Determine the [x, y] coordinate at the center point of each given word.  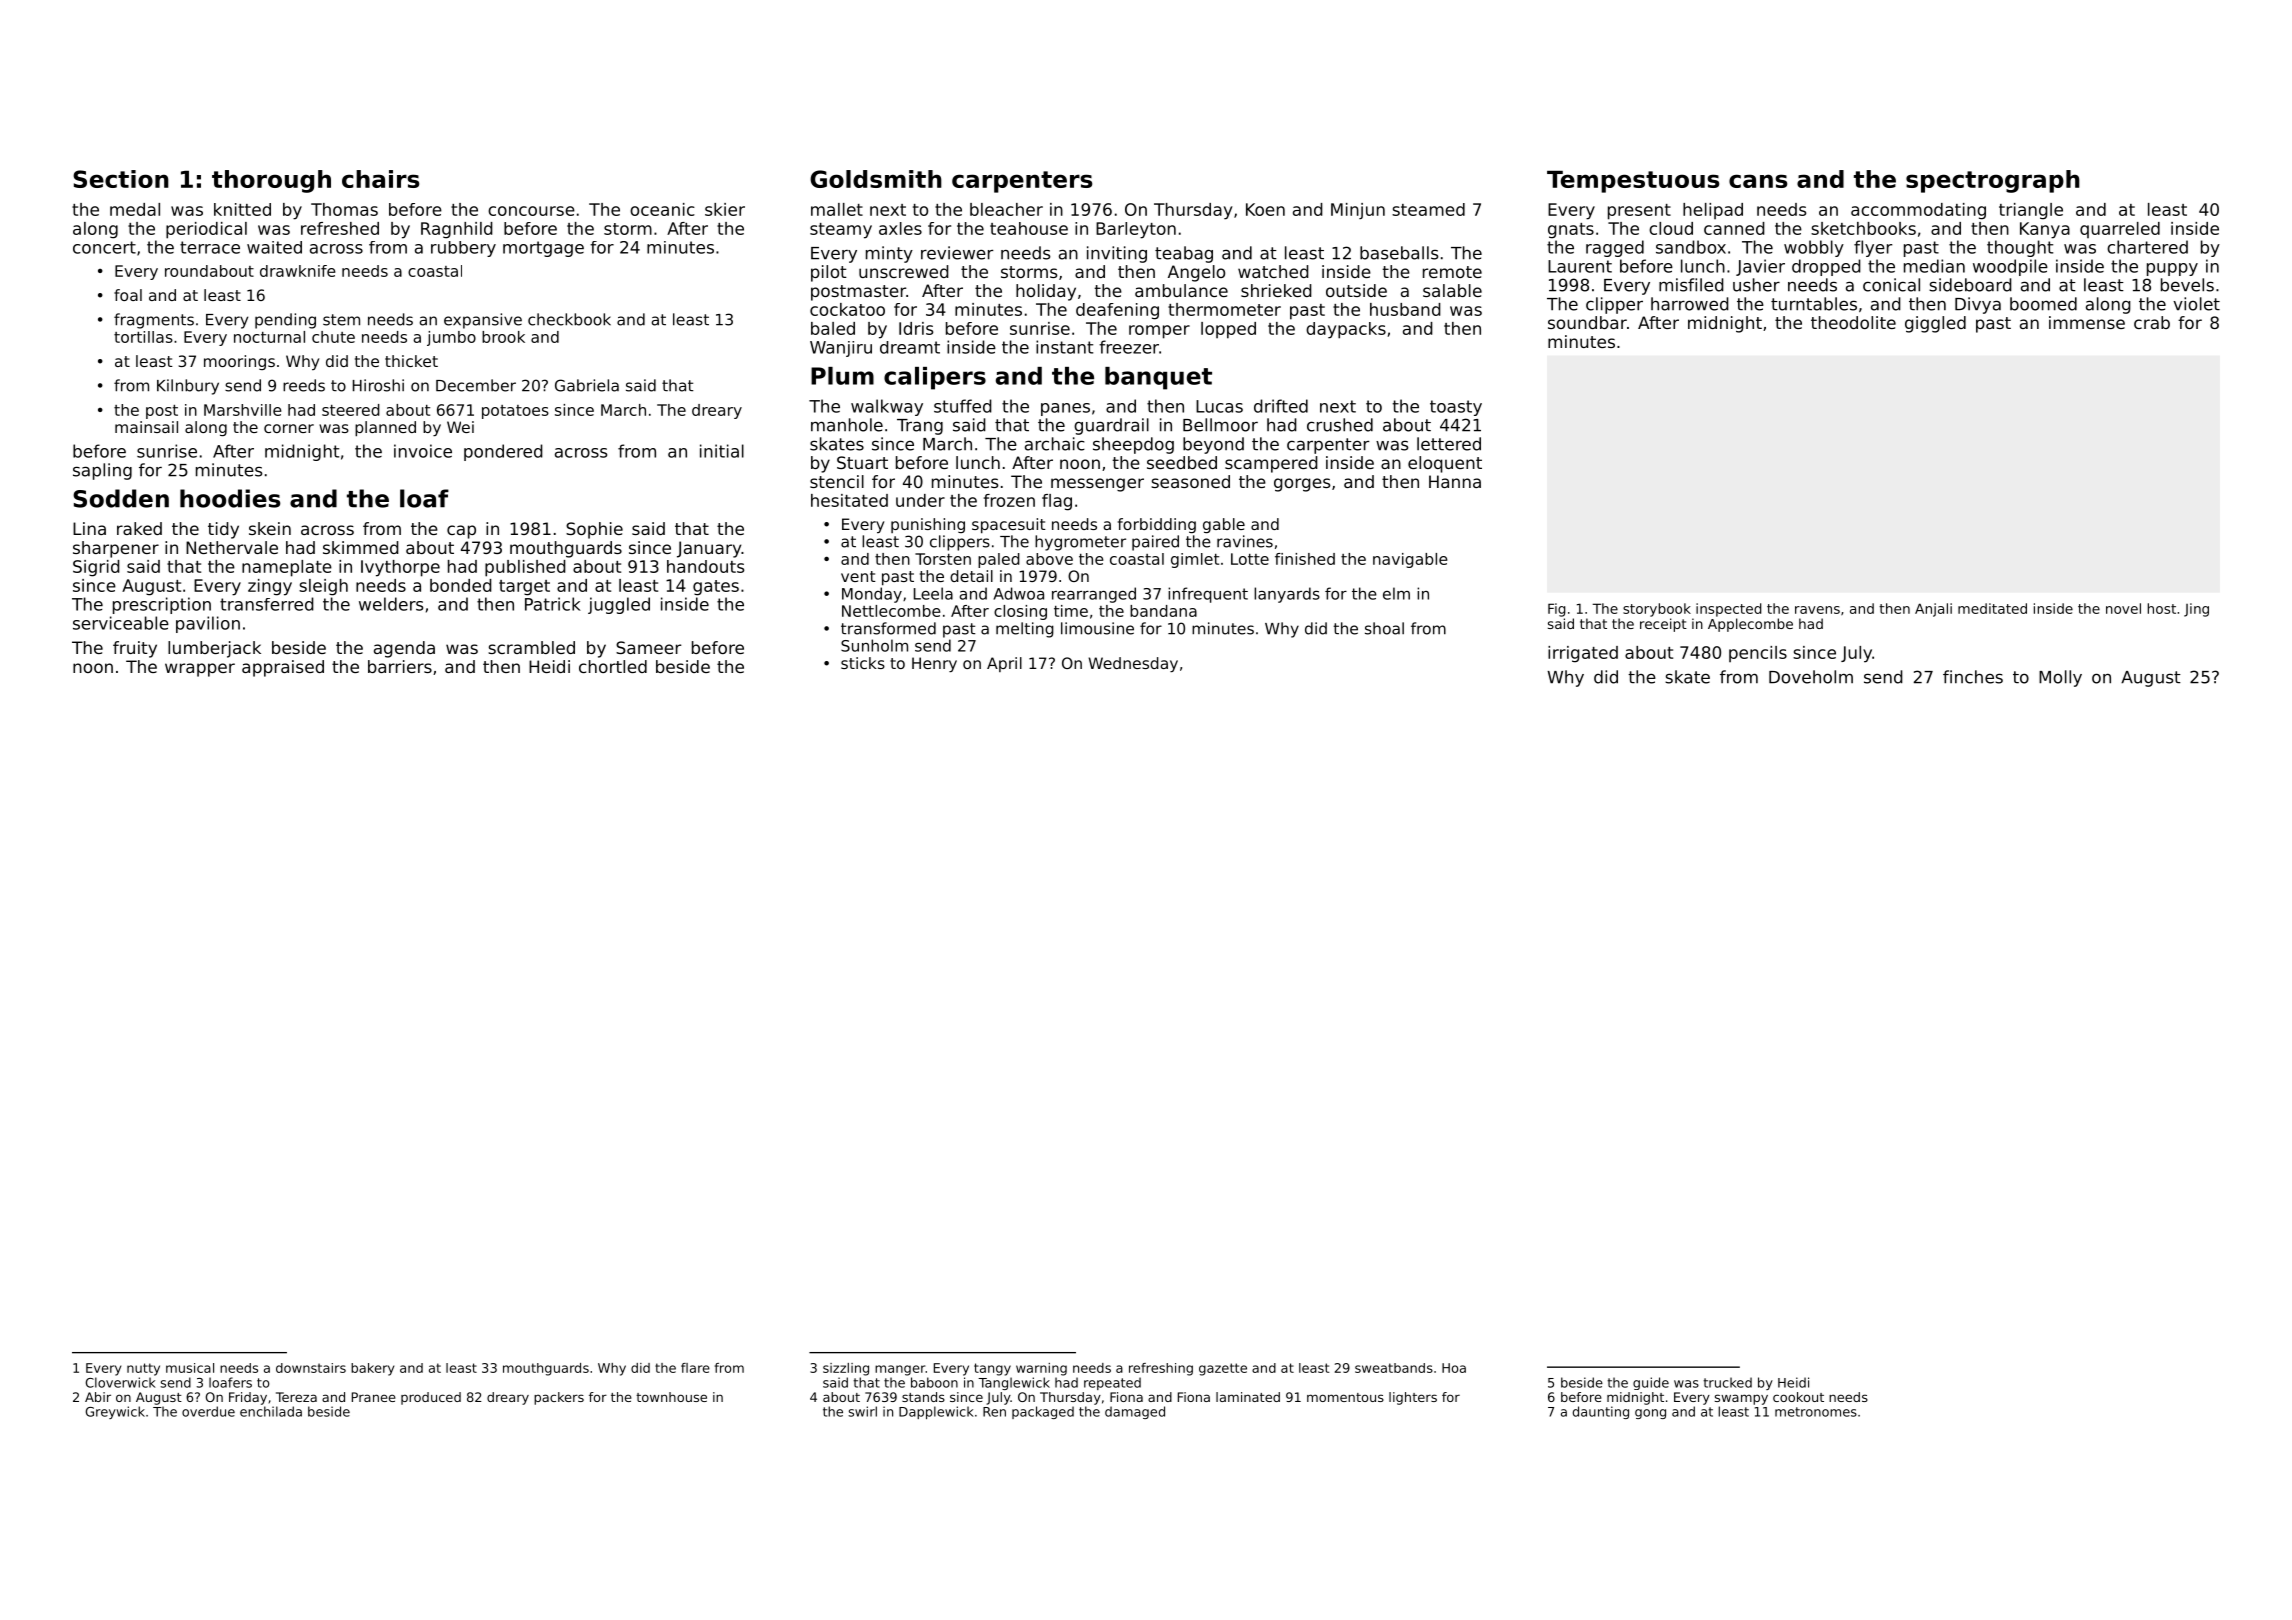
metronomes [1816, 1412]
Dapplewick [936, 1412]
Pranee [374, 1397]
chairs [380, 179]
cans [1758, 181]
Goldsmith [876, 179]
